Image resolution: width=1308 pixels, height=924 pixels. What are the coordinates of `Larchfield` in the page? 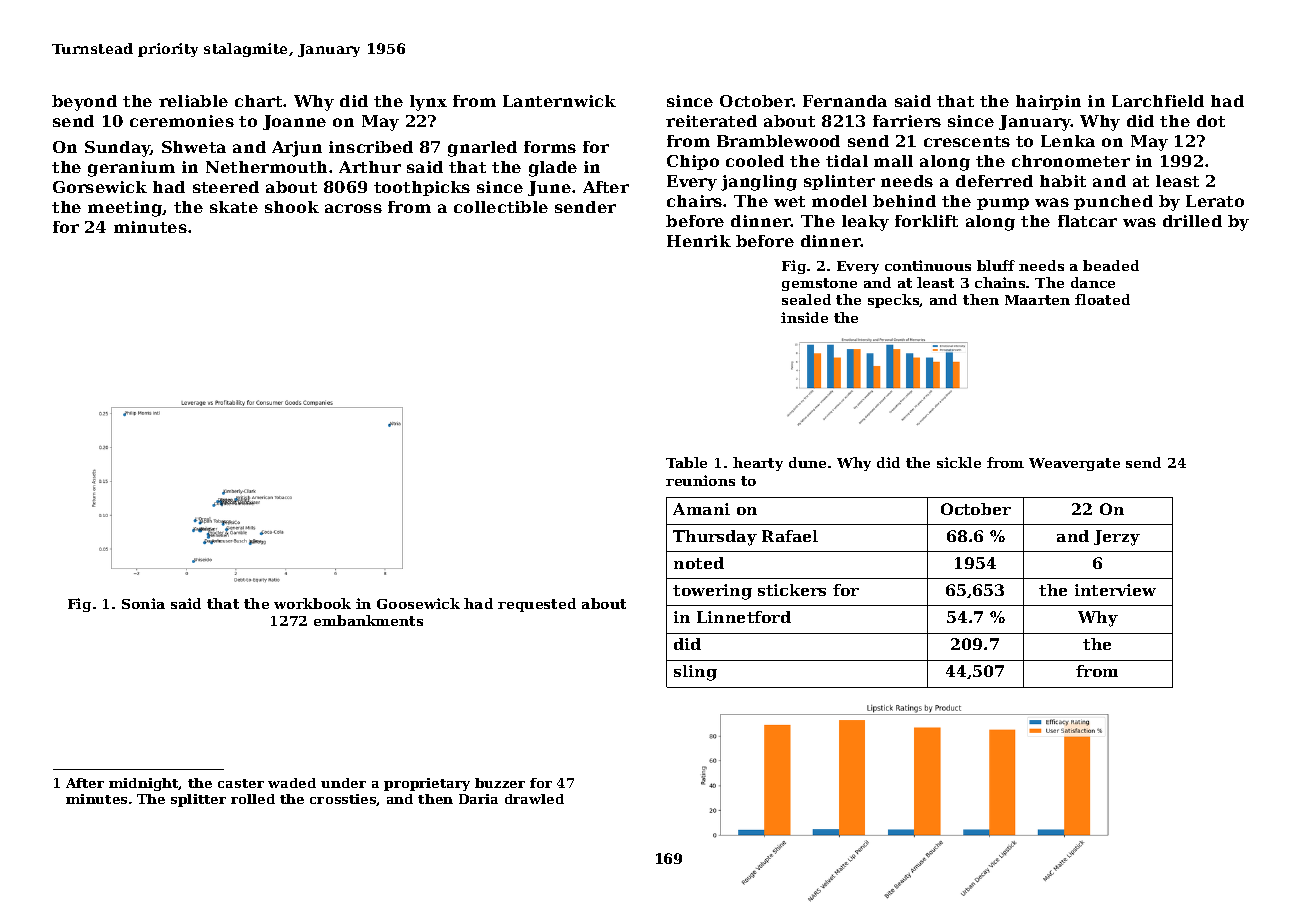 It's located at (1158, 101).
